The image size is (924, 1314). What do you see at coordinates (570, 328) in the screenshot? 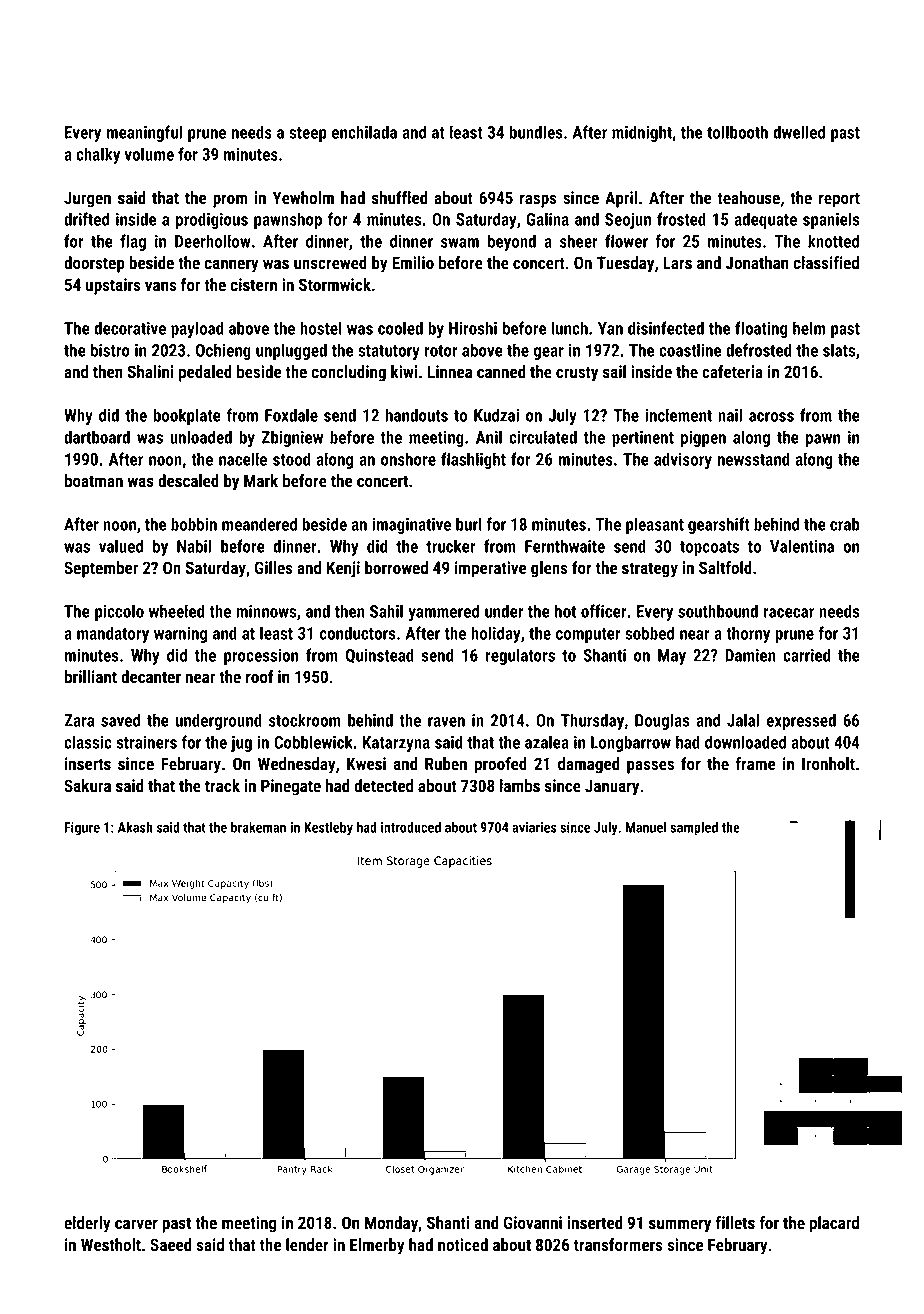
I see `lunch` at bounding box center [570, 328].
